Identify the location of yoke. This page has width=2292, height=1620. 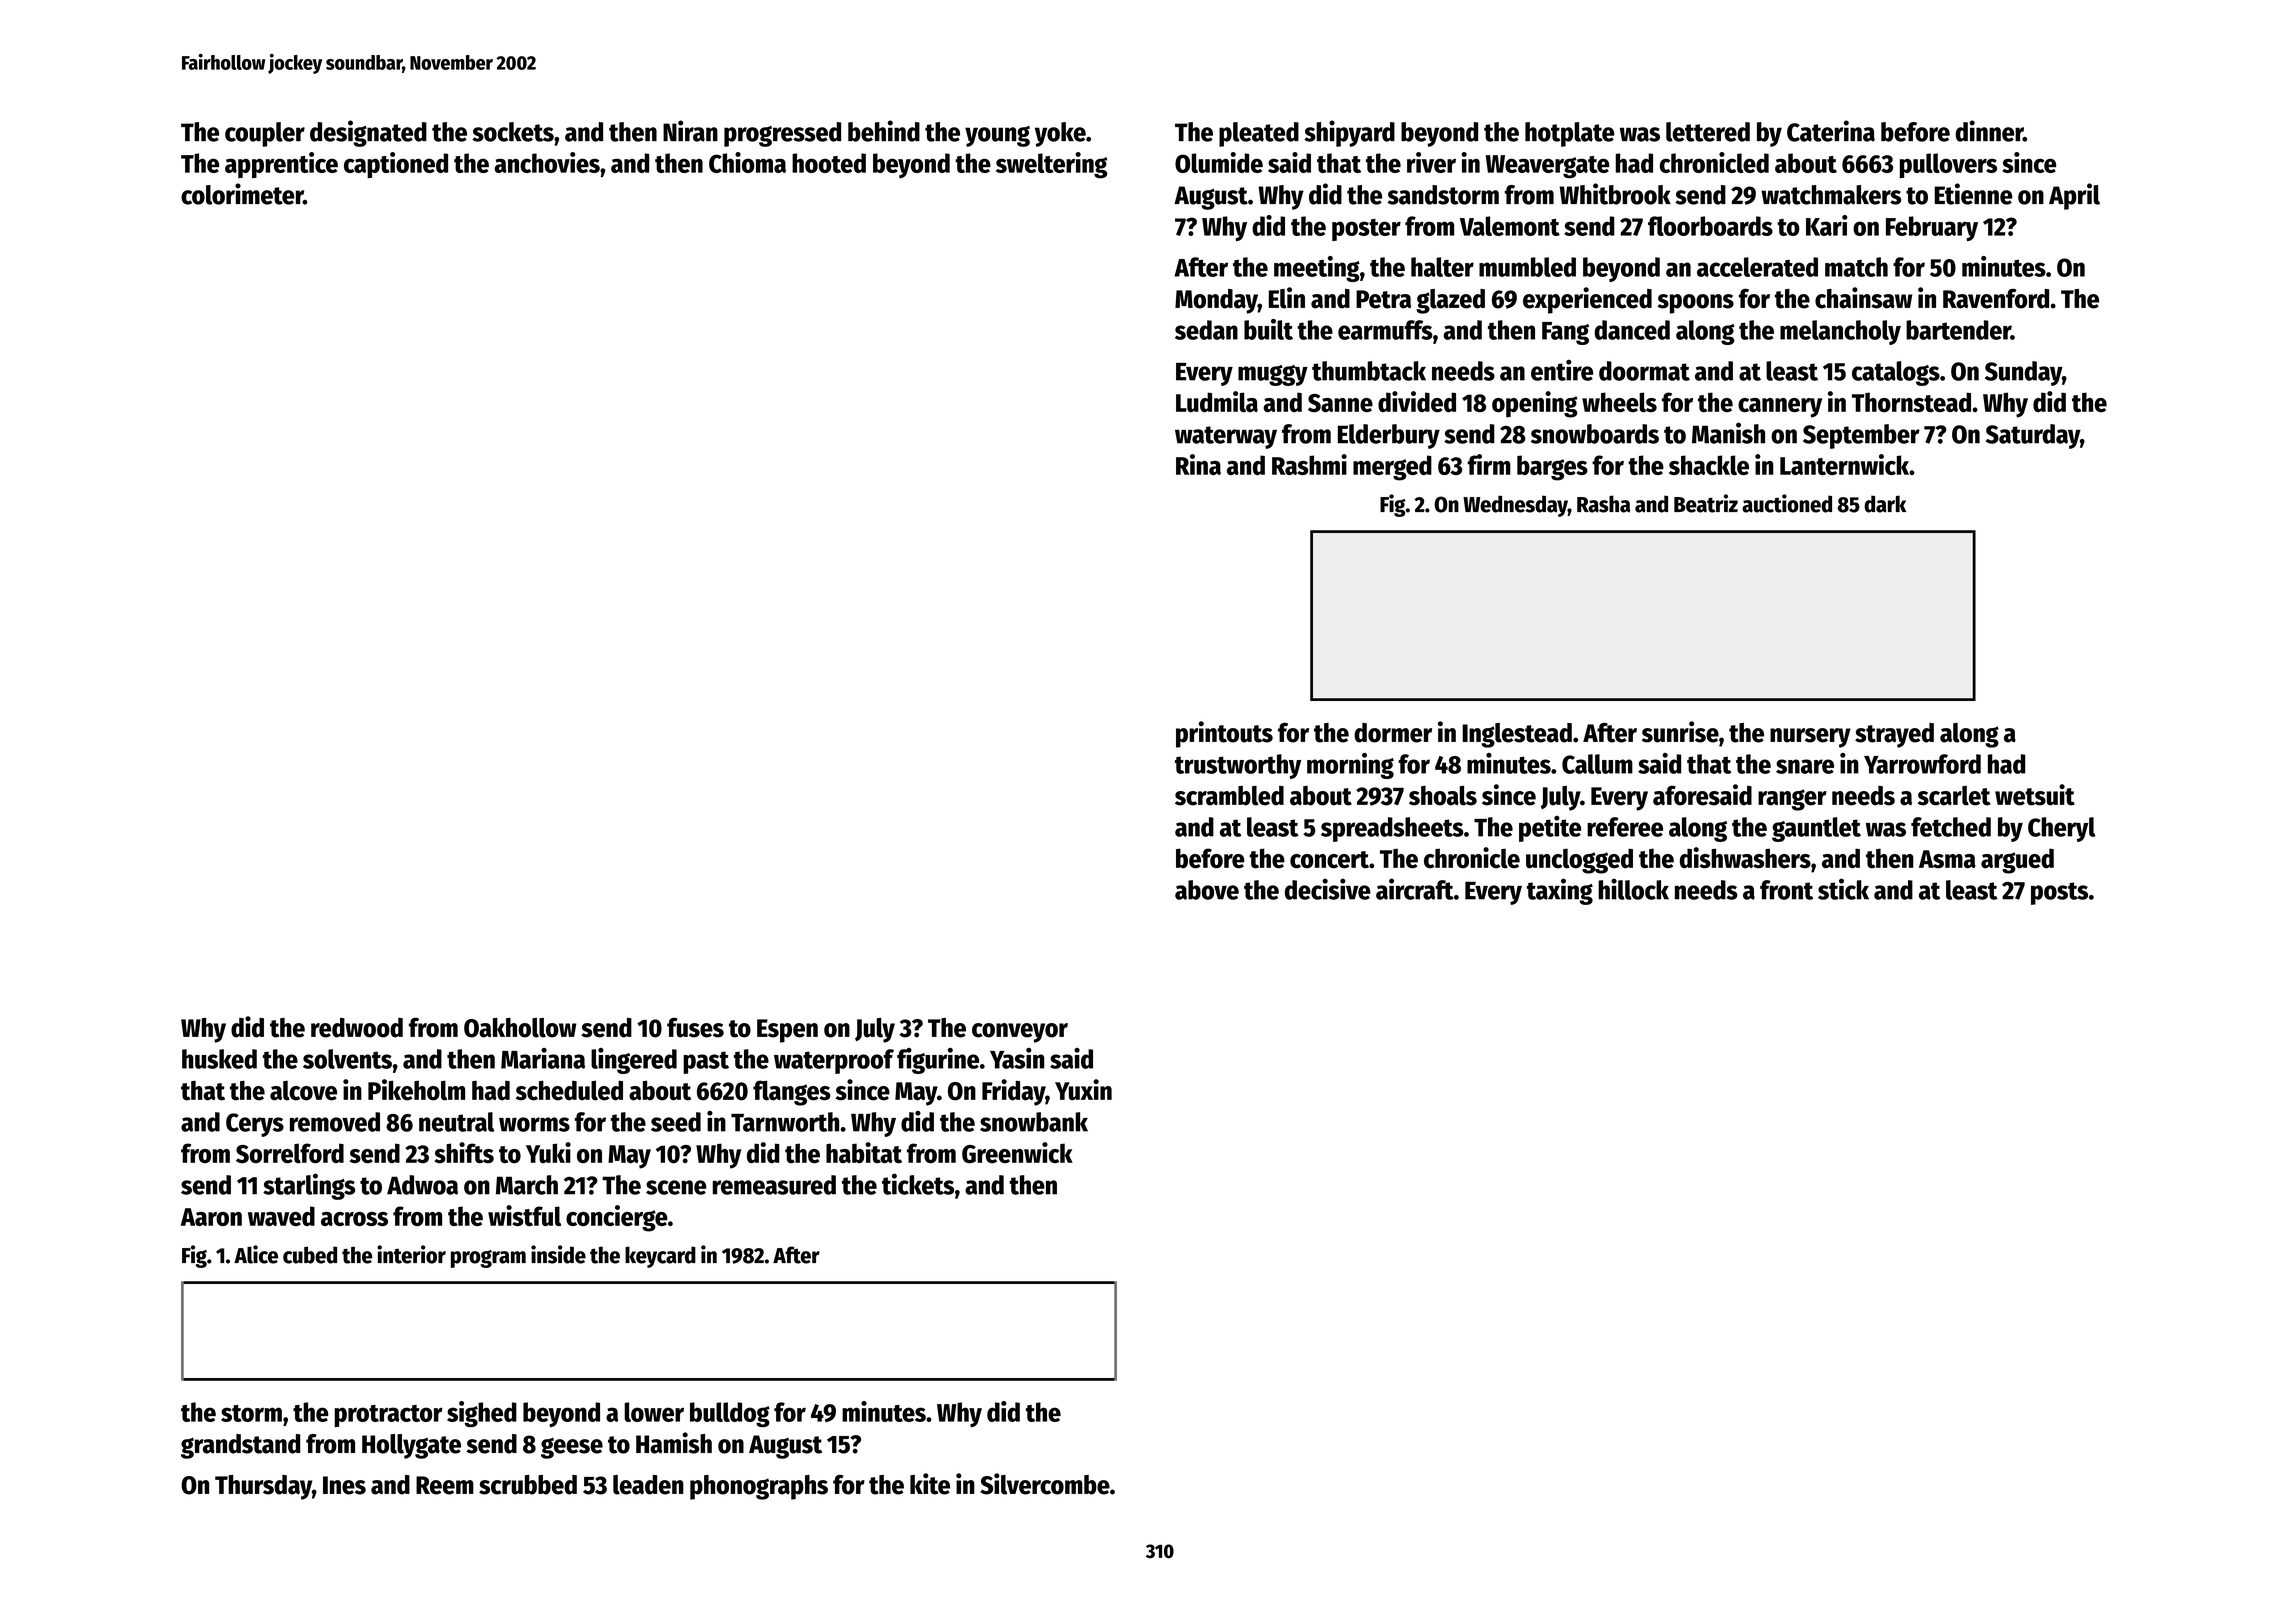
(1060, 134).
